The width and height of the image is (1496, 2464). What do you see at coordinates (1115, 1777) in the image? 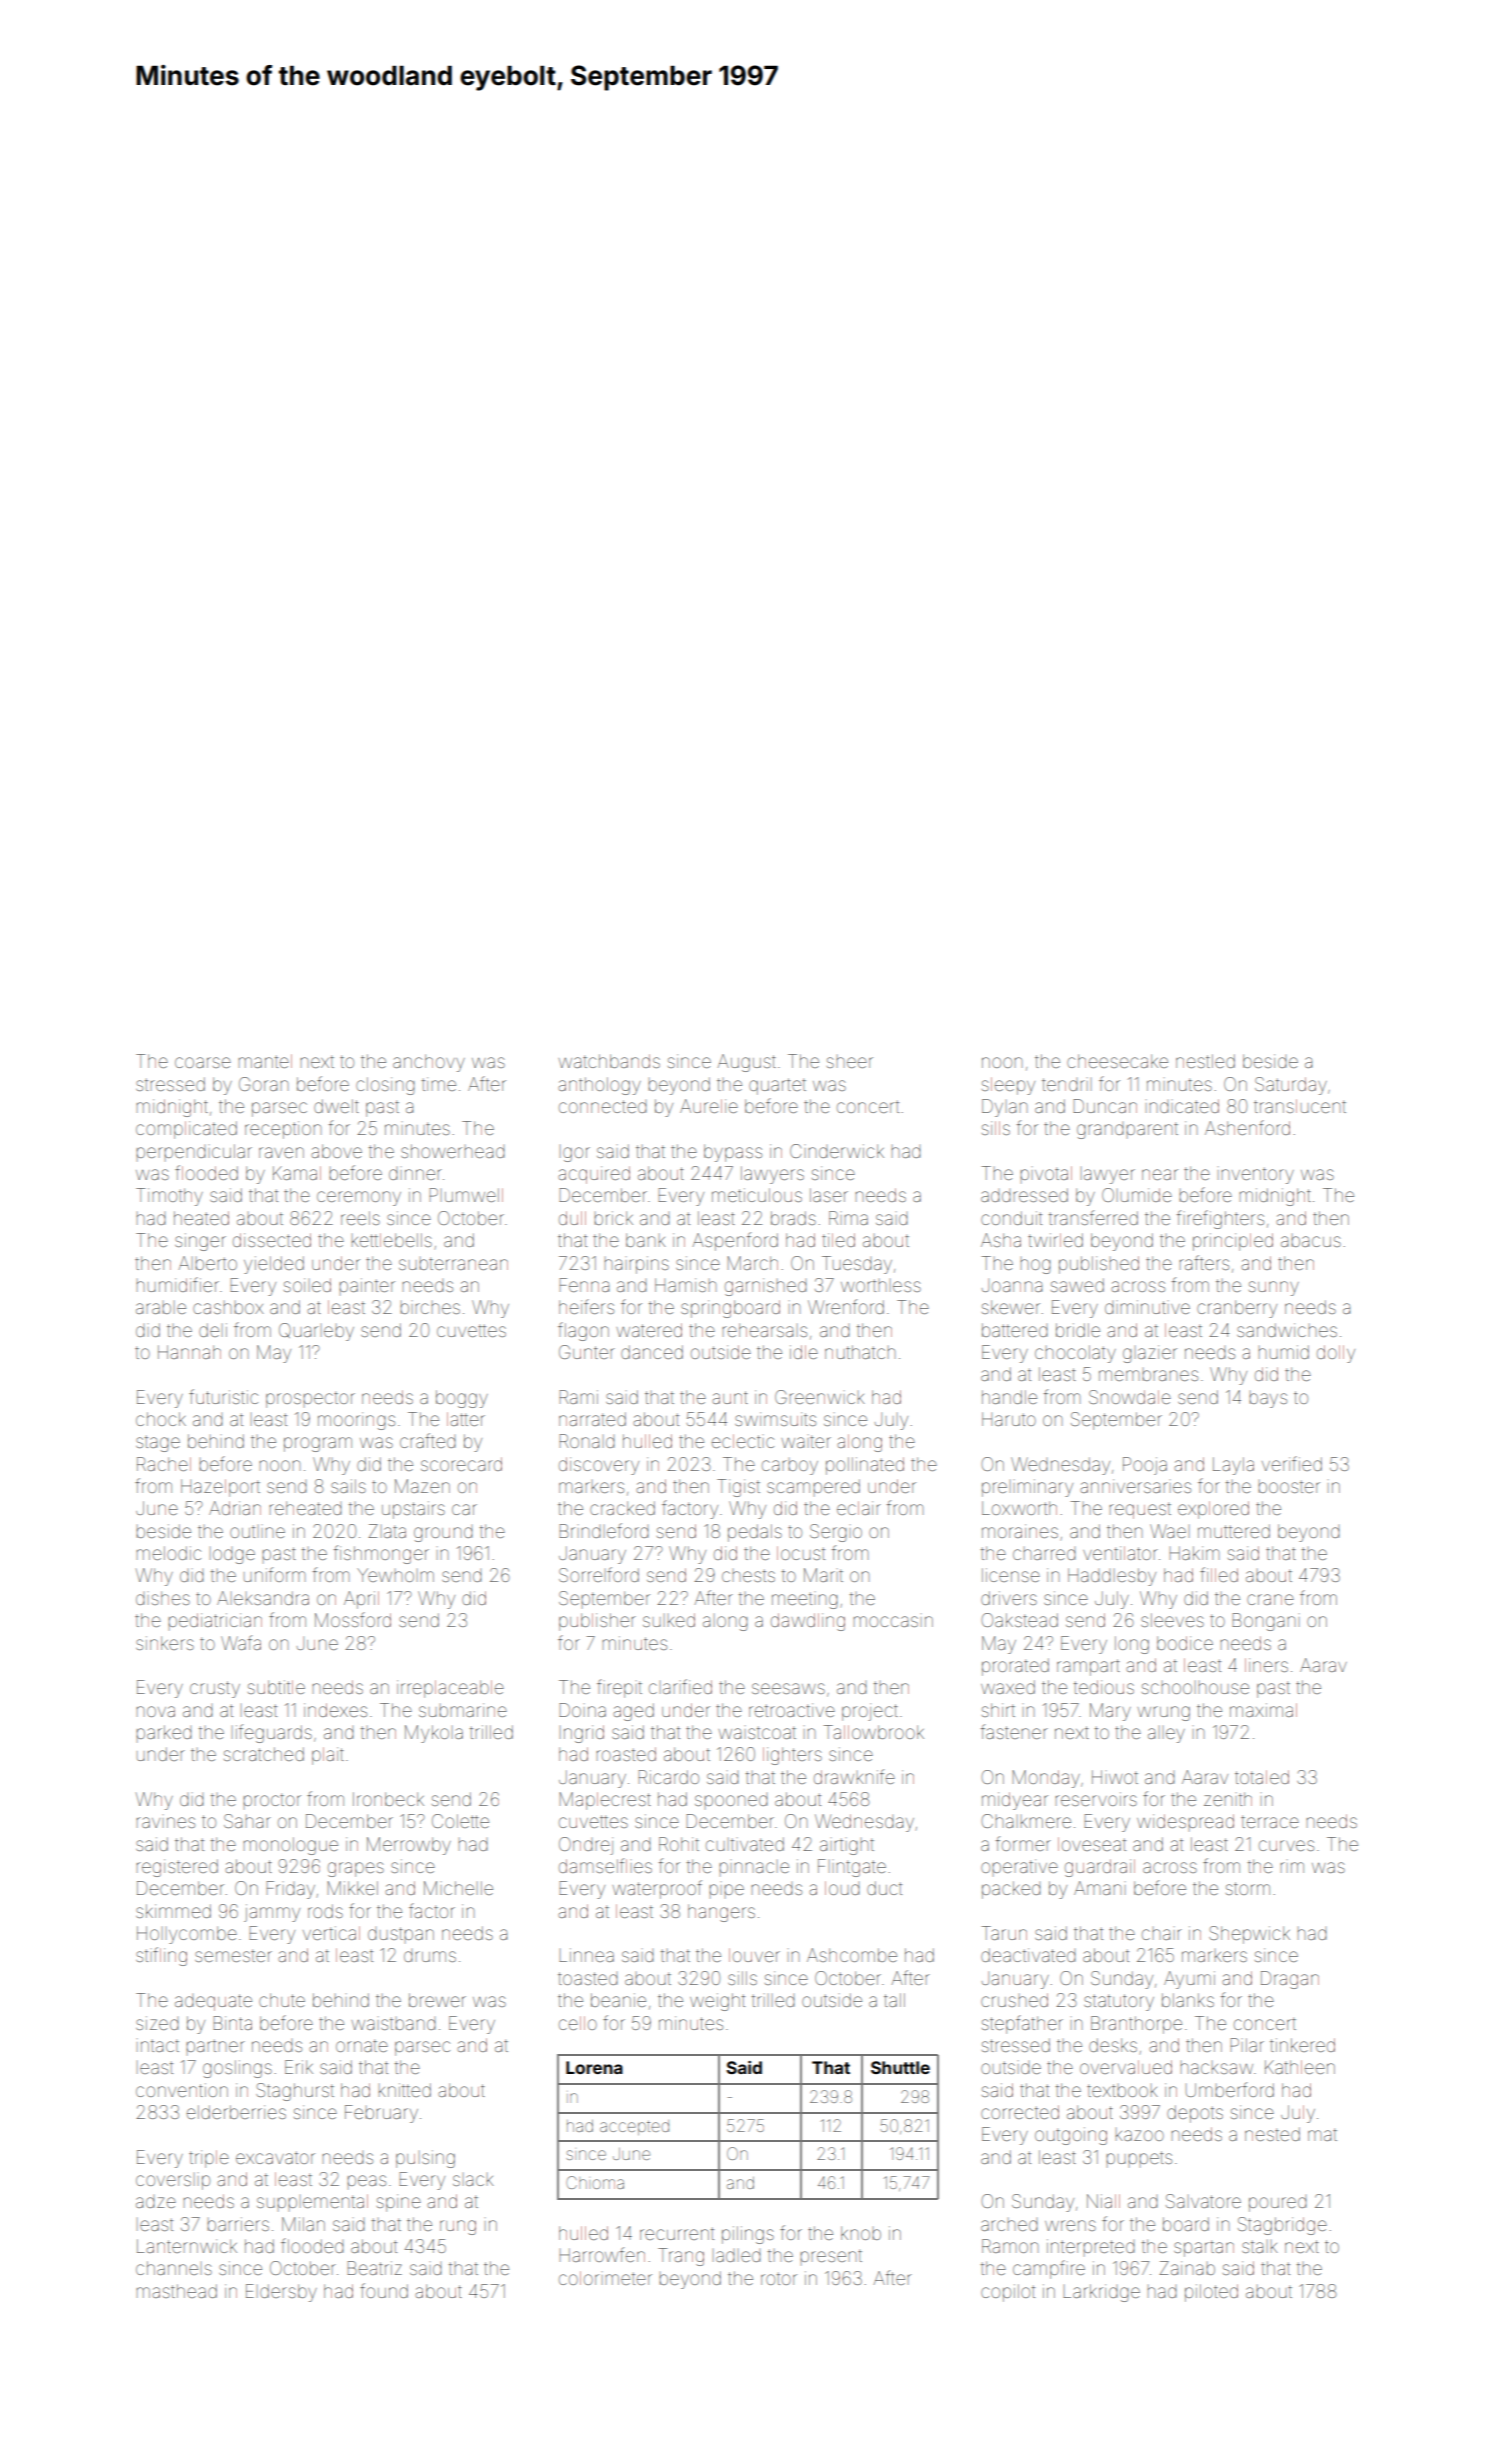
I see `Hiwot` at bounding box center [1115, 1777].
